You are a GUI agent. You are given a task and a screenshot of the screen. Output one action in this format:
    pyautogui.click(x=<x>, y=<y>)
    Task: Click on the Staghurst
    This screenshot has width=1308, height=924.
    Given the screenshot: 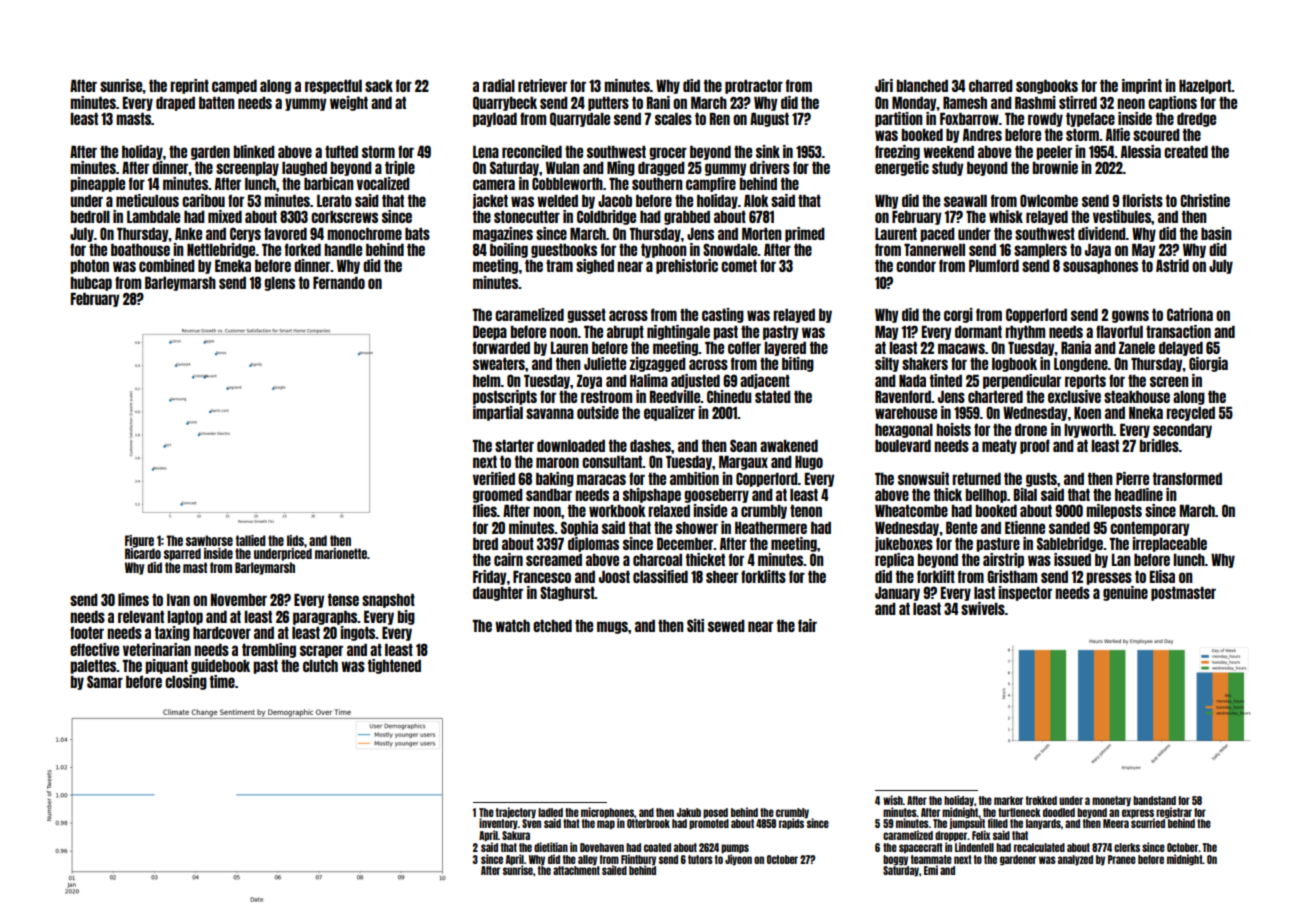 What is the action you would take?
    pyautogui.click(x=567, y=593)
